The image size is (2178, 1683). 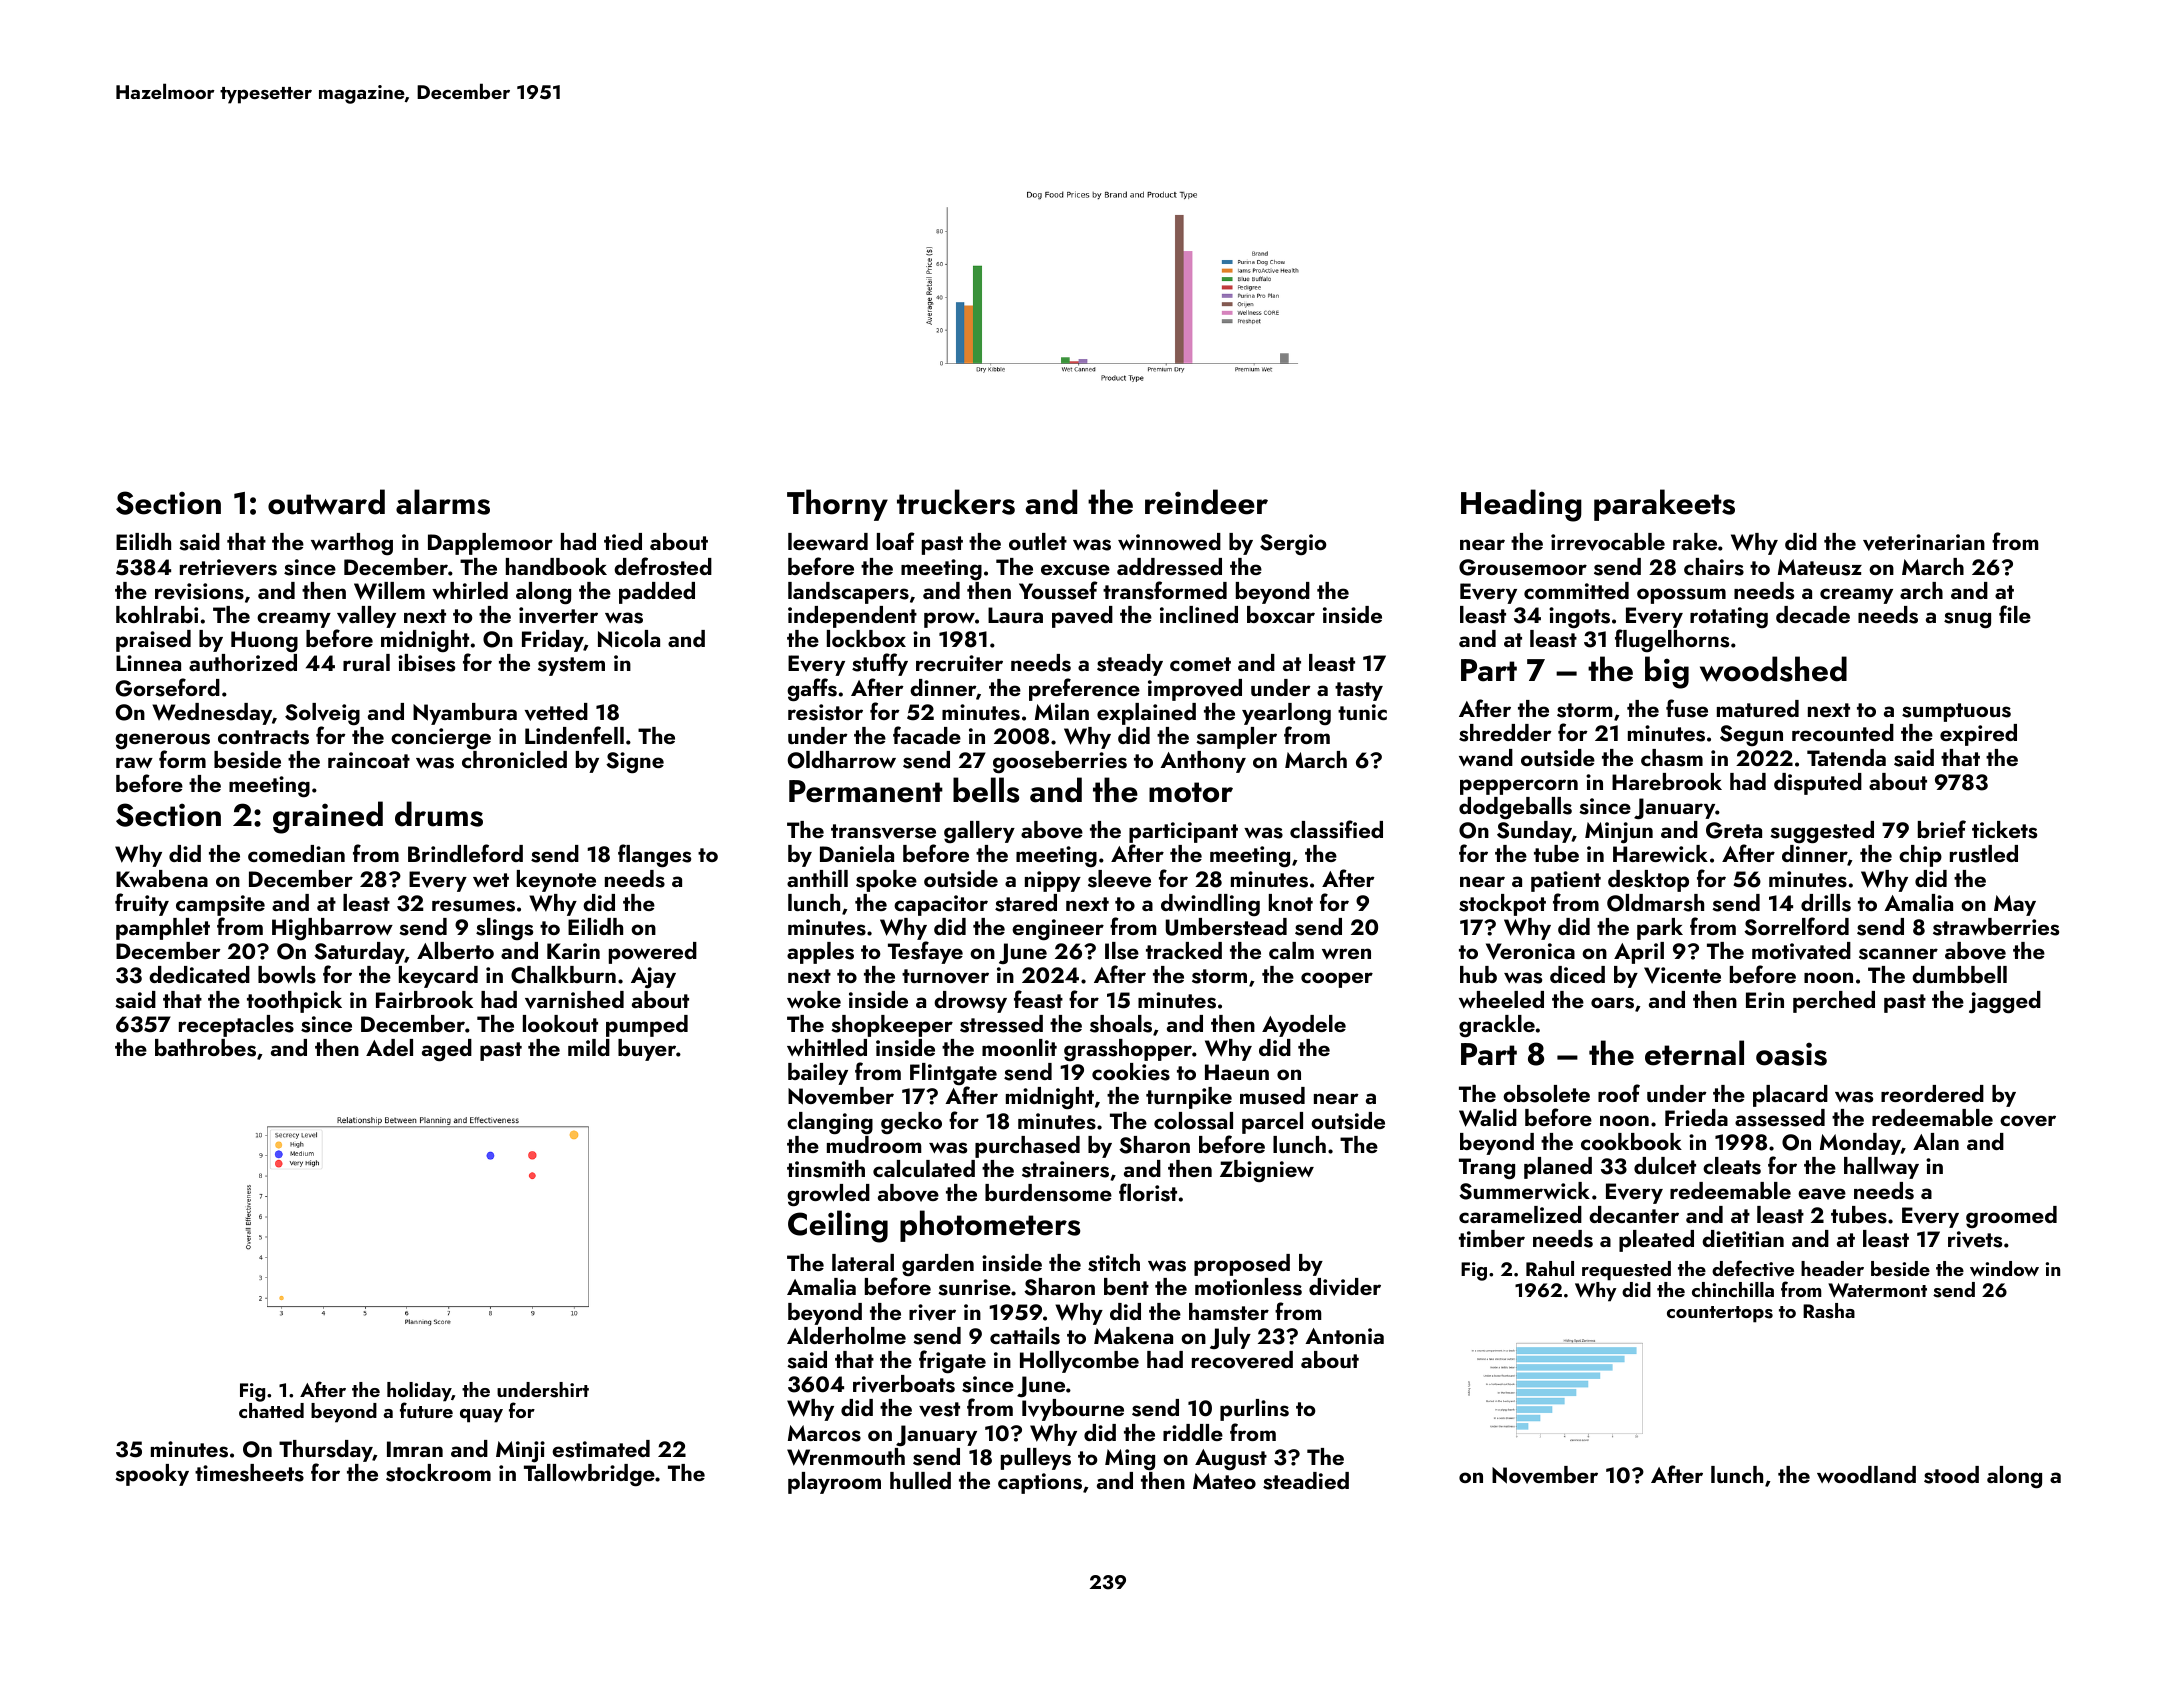 What do you see at coordinates (1820, 567) in the screenshot?
I see `Mateusz` at bounding box center [1820, 567].
